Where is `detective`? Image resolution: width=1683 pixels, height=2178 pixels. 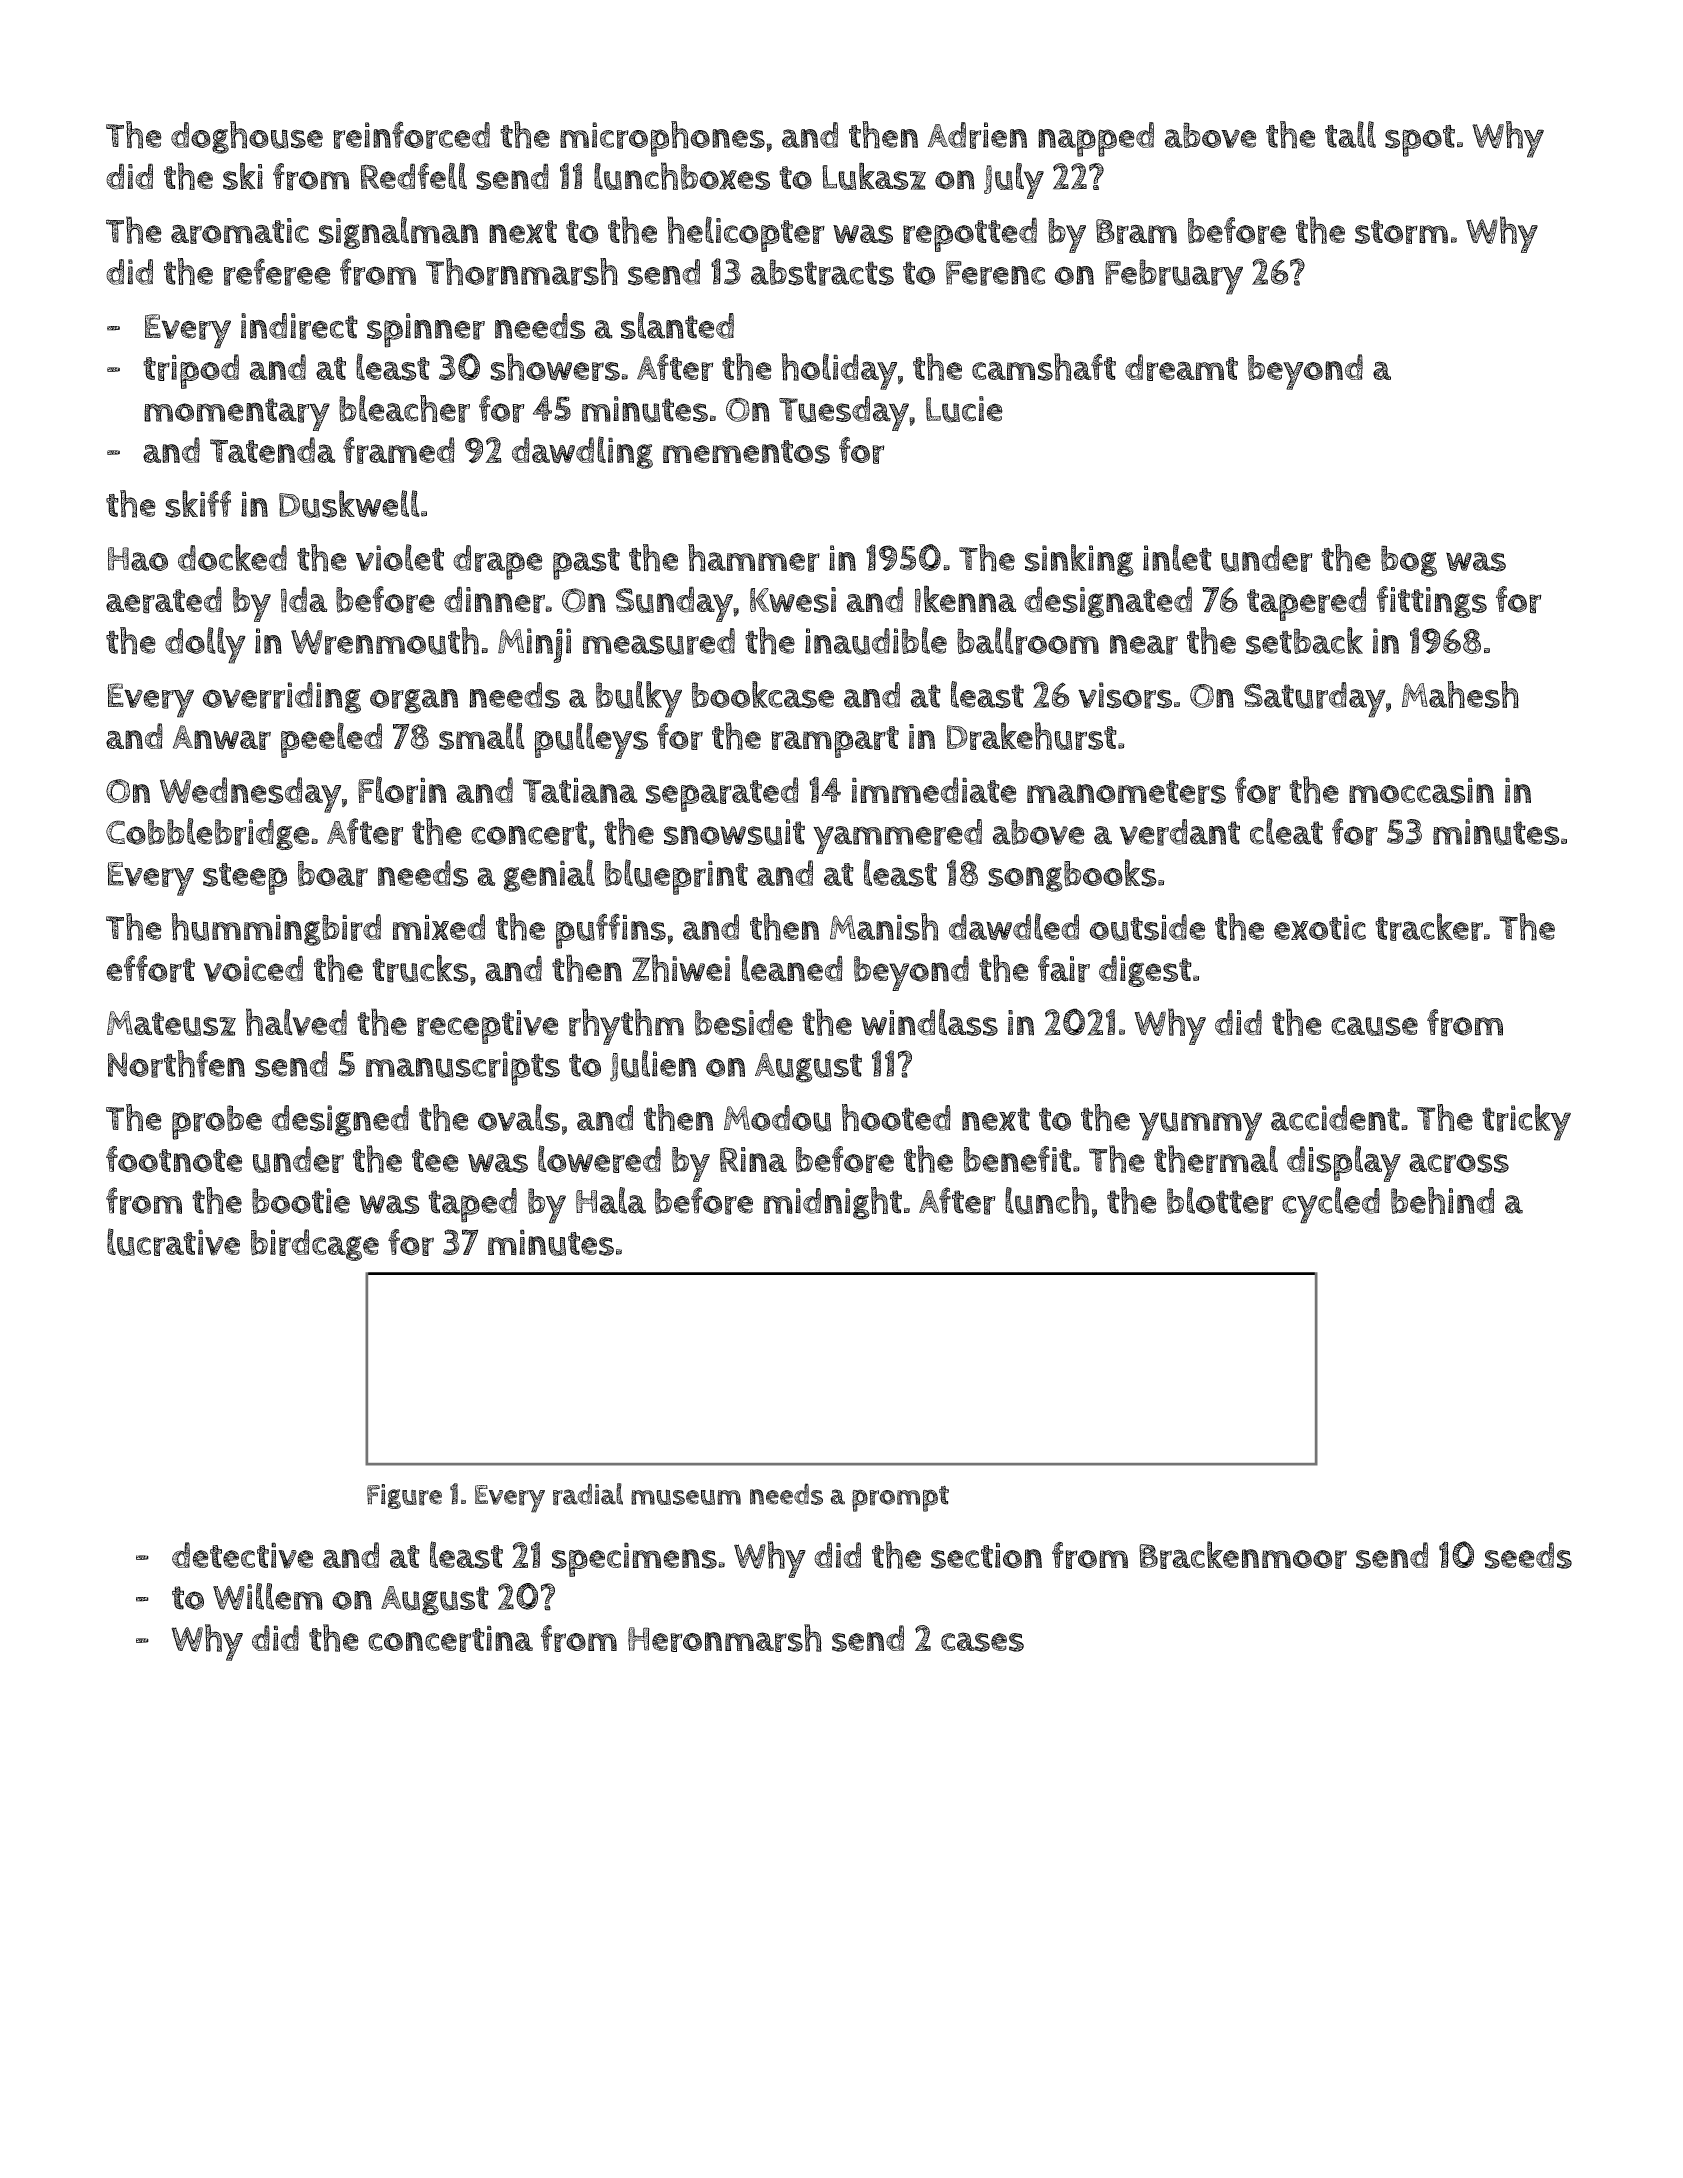
detective is located at coordinates (242, 1555).
